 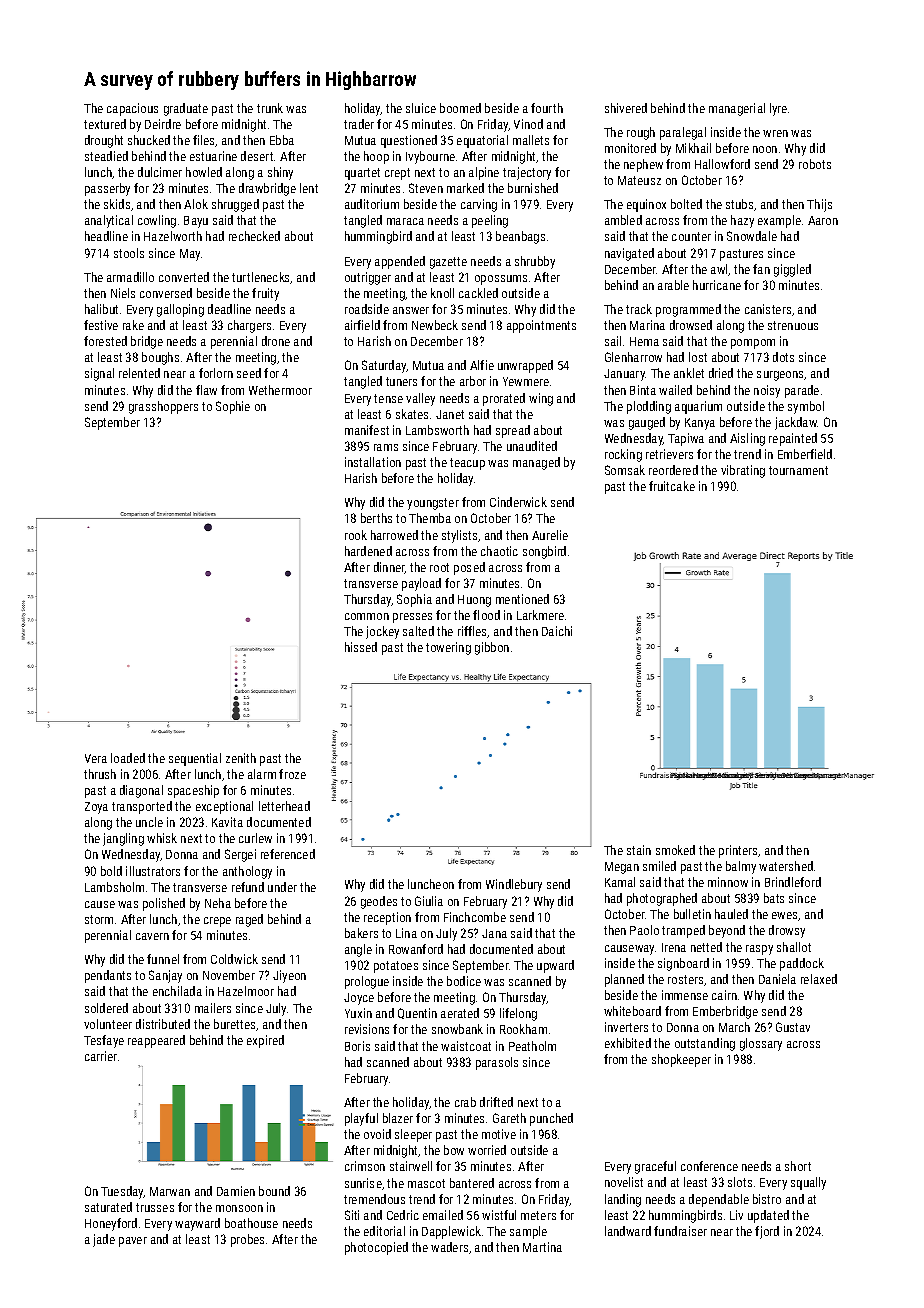 What do you see at coordinates (265, 294) in the document?
I see `fruity` at bounding box center [265, 294].
